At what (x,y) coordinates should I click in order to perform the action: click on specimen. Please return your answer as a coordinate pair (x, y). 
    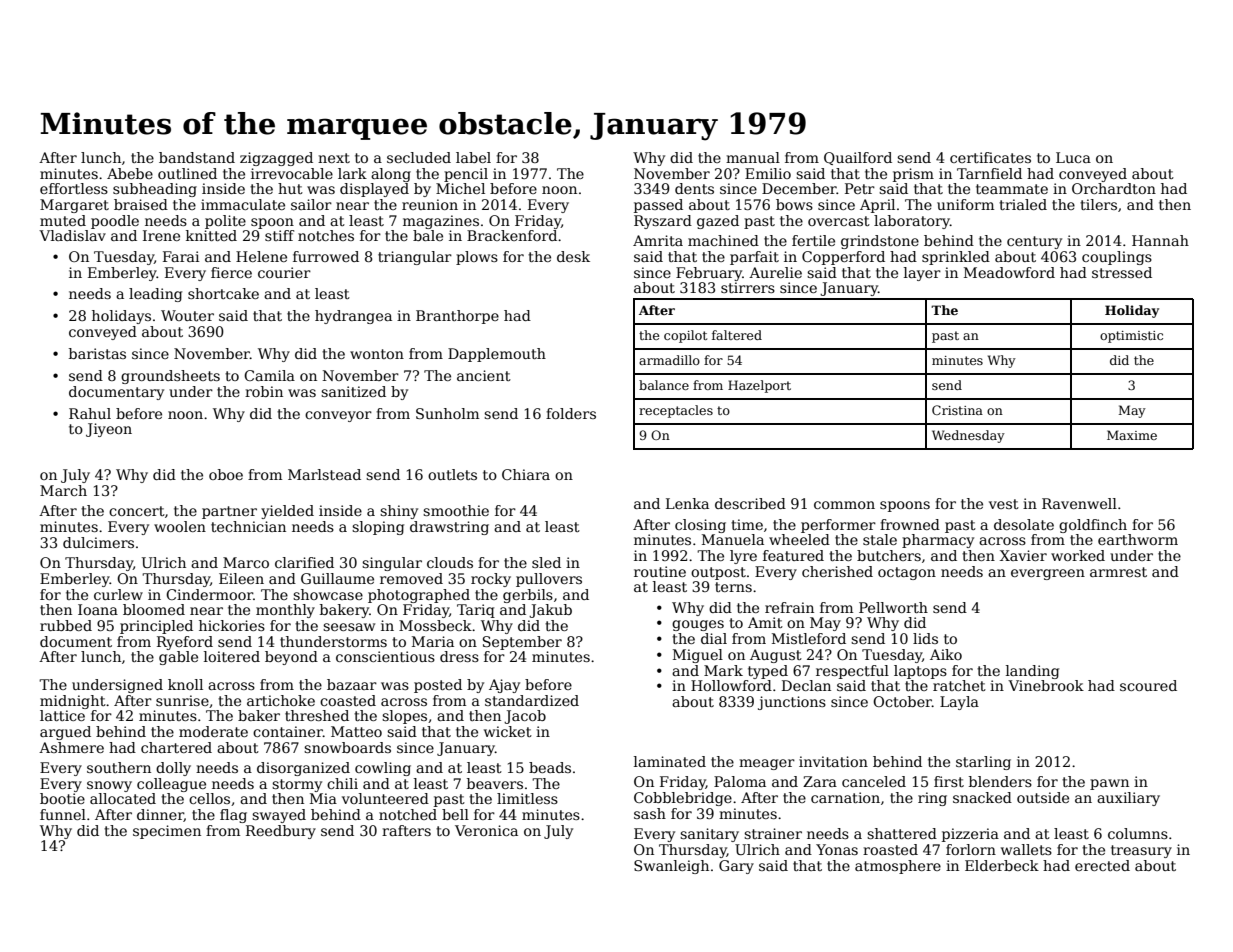
    Looking at the image, I should click on (167, 832).
